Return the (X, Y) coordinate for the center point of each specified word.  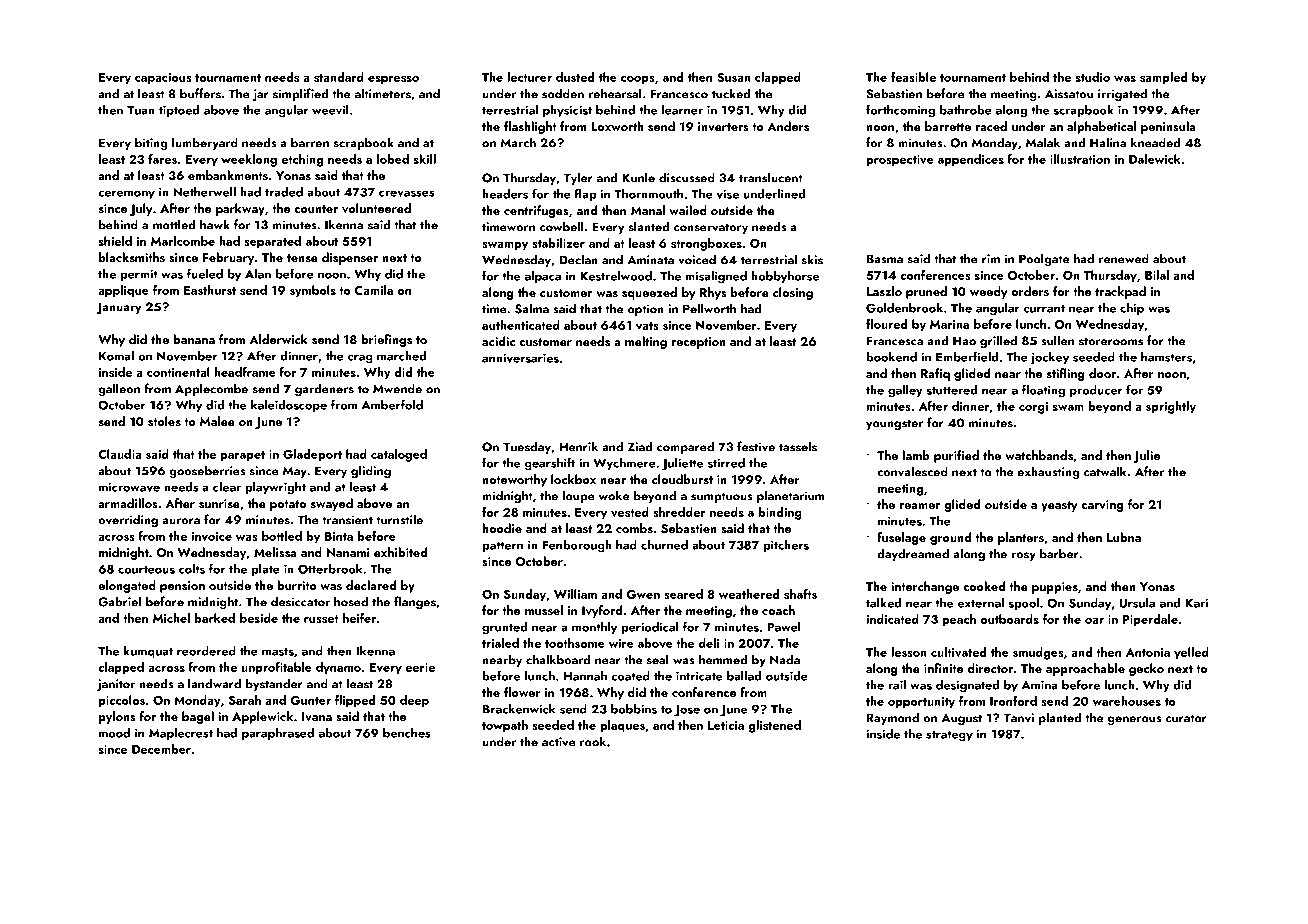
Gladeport (312, 455)
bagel (198, 717)
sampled (1163, 78)
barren (310, 142)
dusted (575, 77)
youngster (894, 424)
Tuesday (527, 447)
